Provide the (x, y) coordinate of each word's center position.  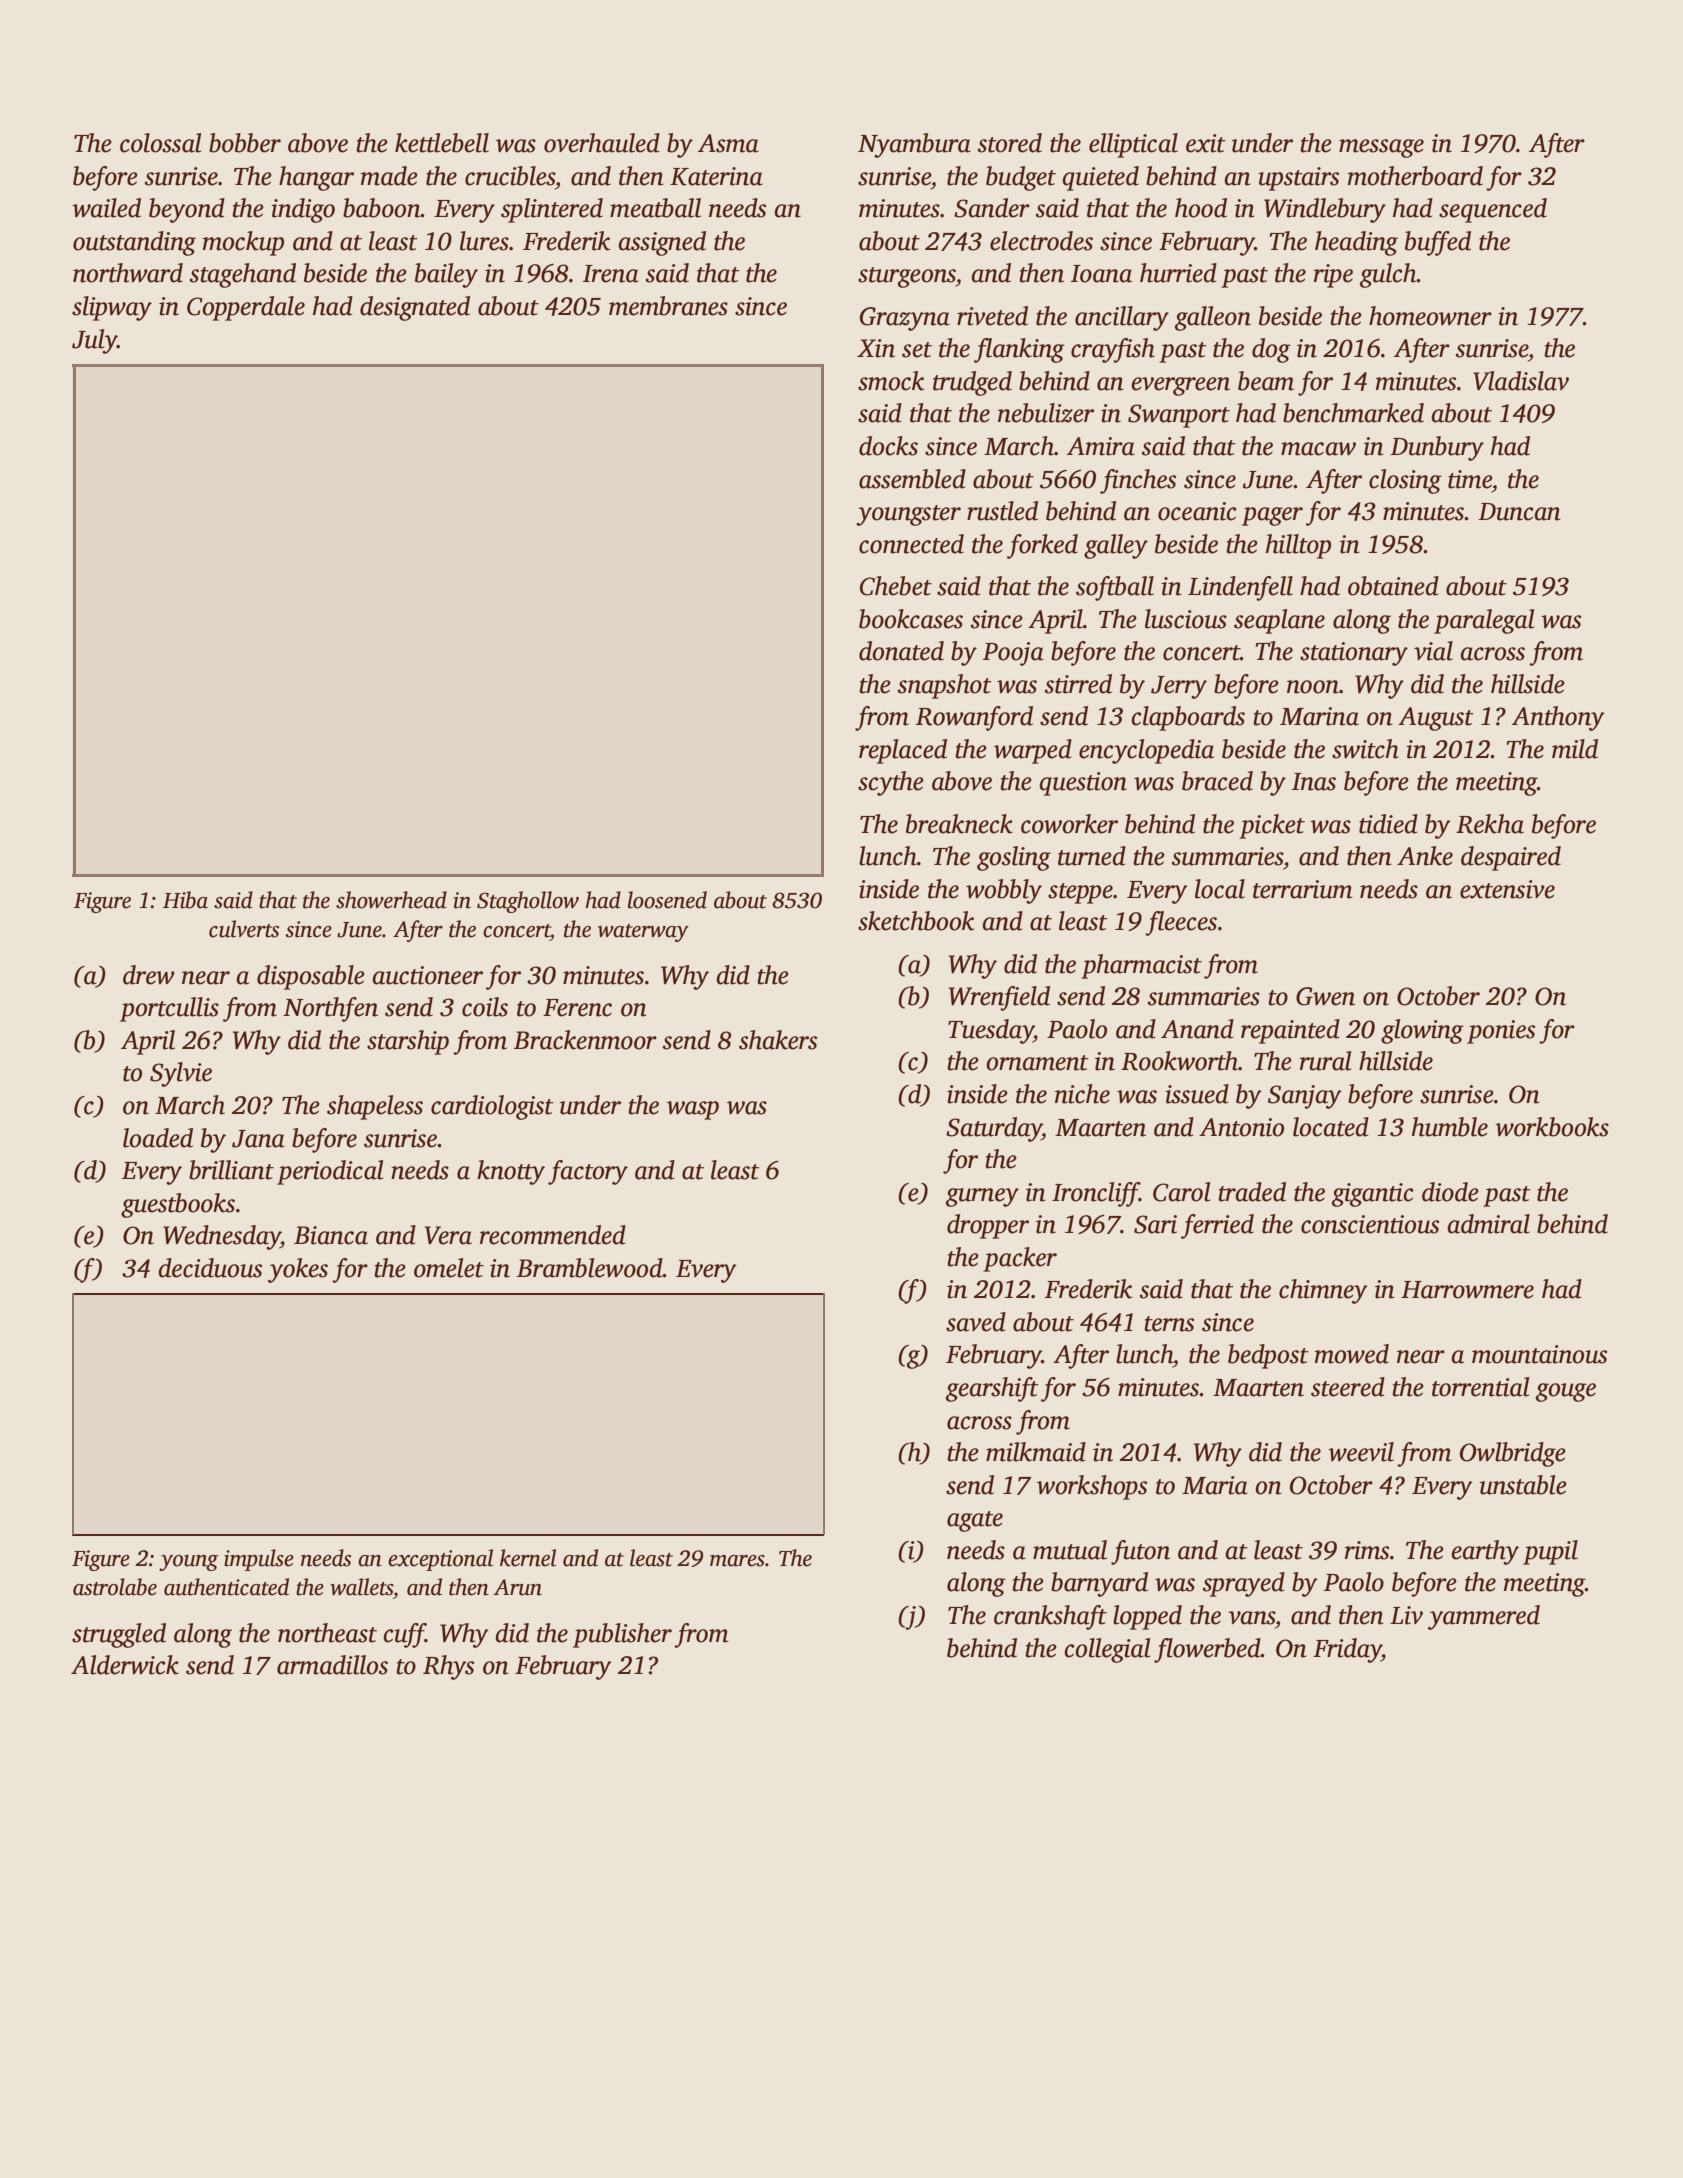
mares (737, 1561)
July (94, 341)
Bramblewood (590, 1268)
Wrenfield (999, 998)
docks (888, 446)
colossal (160, 143)
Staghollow (528, 902)
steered (1348, 1387)
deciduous (210, 1268)
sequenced (1493, 210)
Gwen (1325, 996)
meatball (655, 208)
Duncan (1519, 512)
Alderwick (125, 1665)
